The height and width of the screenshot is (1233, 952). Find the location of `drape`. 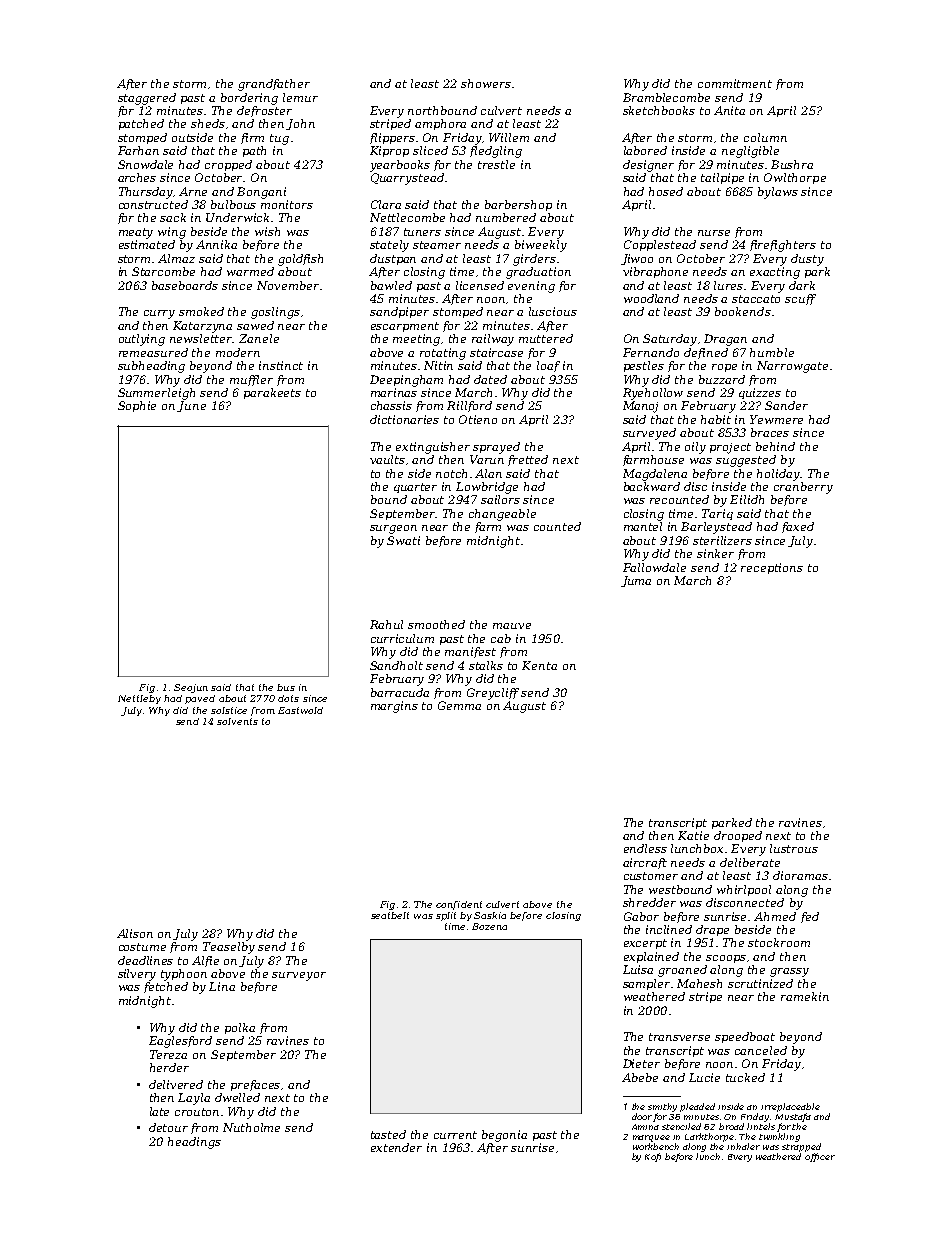

drape is located at coordinates (712, 930).
